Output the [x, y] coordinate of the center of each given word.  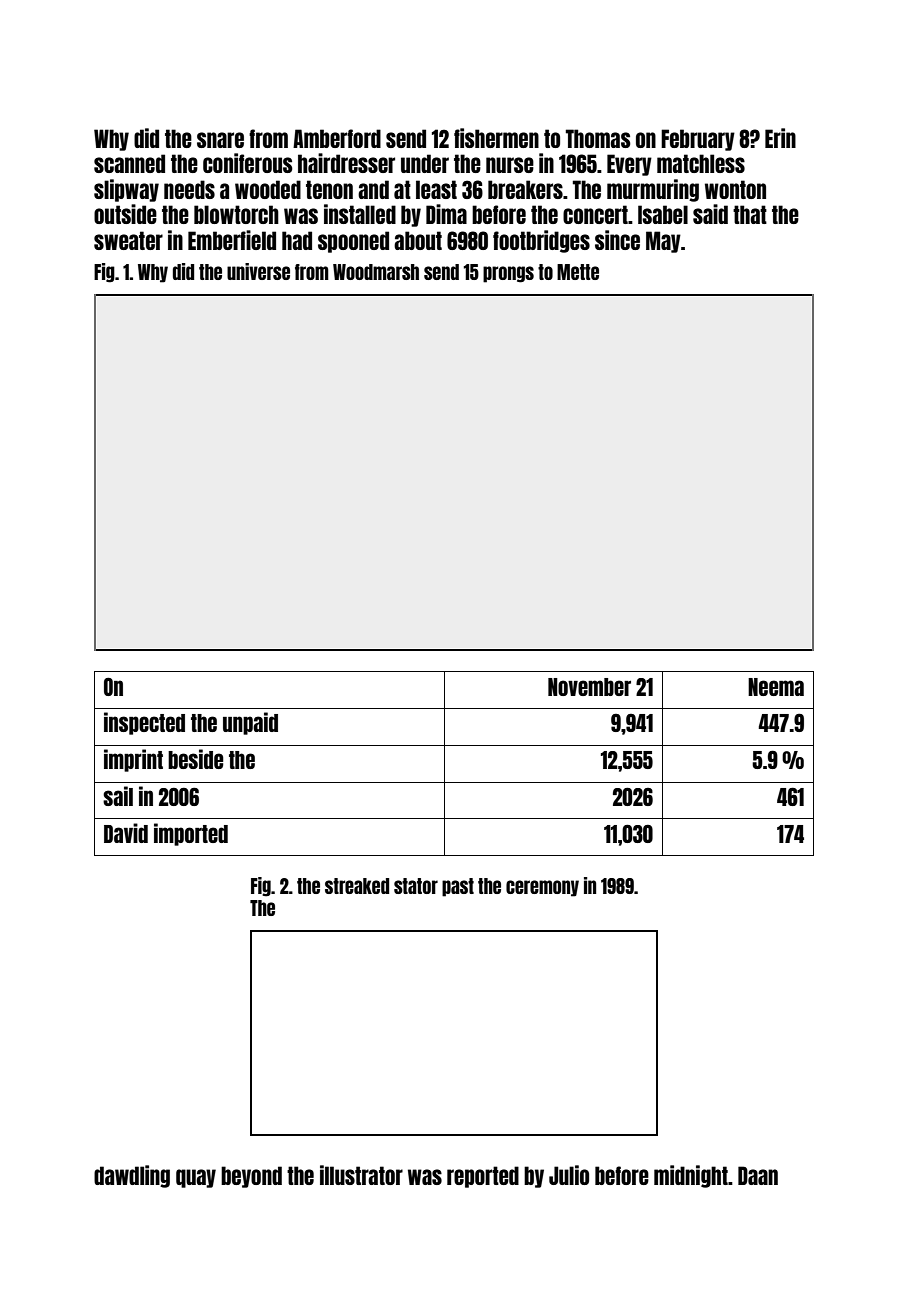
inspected [144, 723]
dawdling [132, 1176]
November [589, 687]
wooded [268, 189]
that [750, 214]
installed [360, 214]
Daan [758, 1175]
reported [483, 1177]
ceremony [542, 888]
